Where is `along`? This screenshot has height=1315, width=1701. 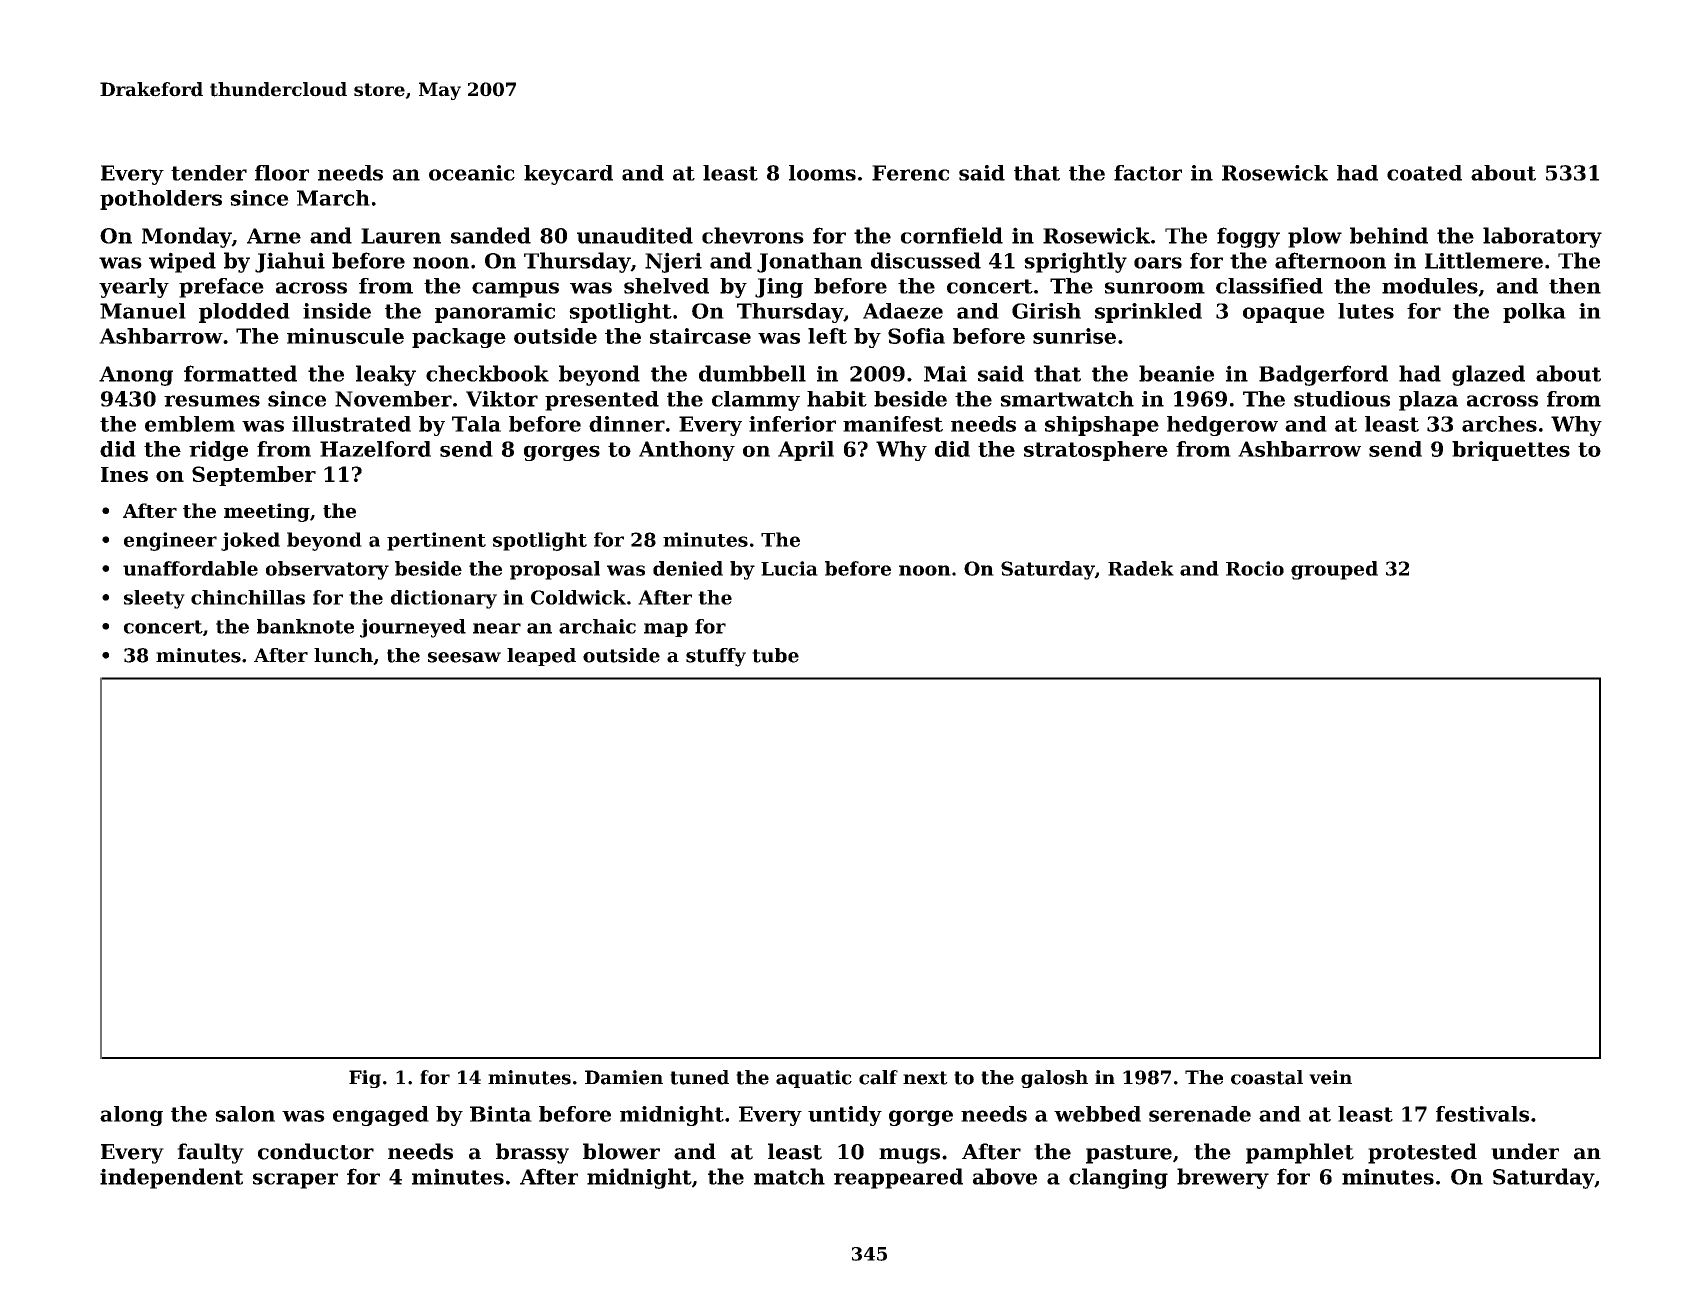
along is located at coordinates (131, 1116).
